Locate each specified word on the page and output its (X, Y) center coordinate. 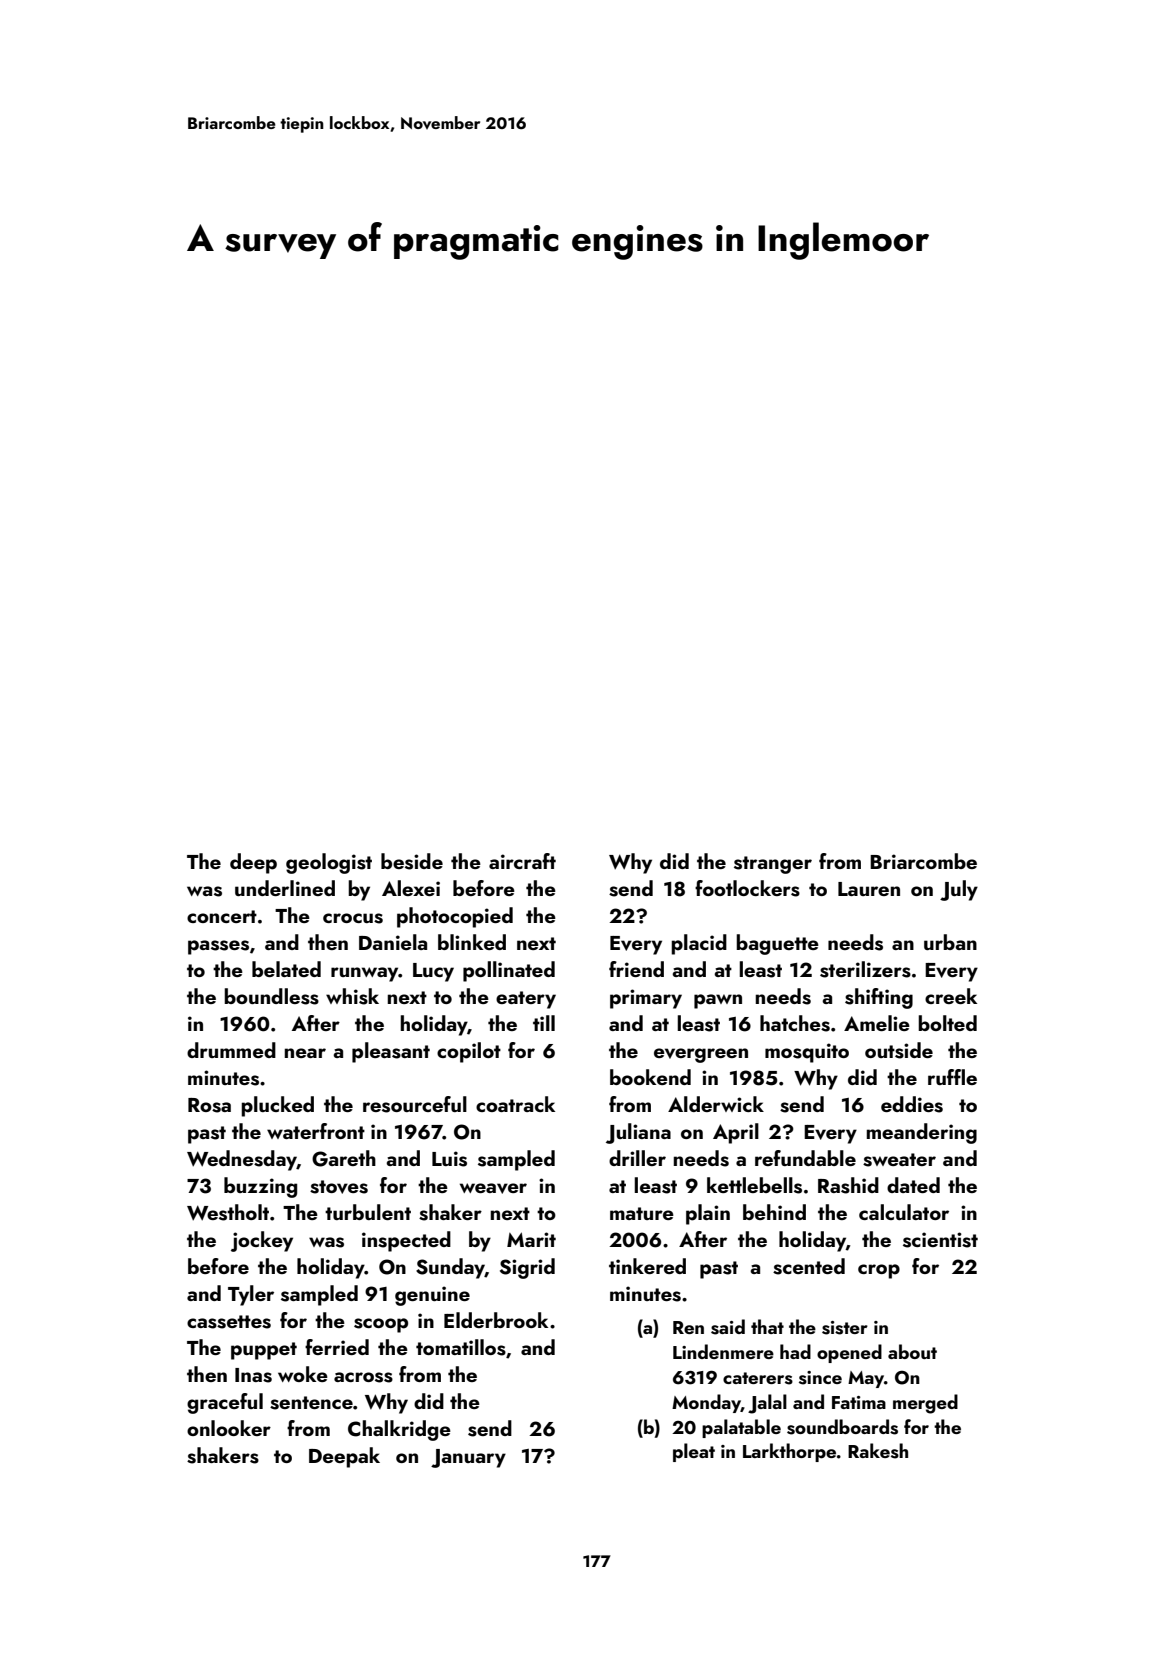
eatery (526, 1000)
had (795, 1351)
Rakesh (878, 1451)
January (468, 1458)
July (959, 890)
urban (950, 942)
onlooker (229, 1428)
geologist (329, 863)
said (728, 1327)
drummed (231, 1050)
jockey (262, 1241)
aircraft (522, 861)
